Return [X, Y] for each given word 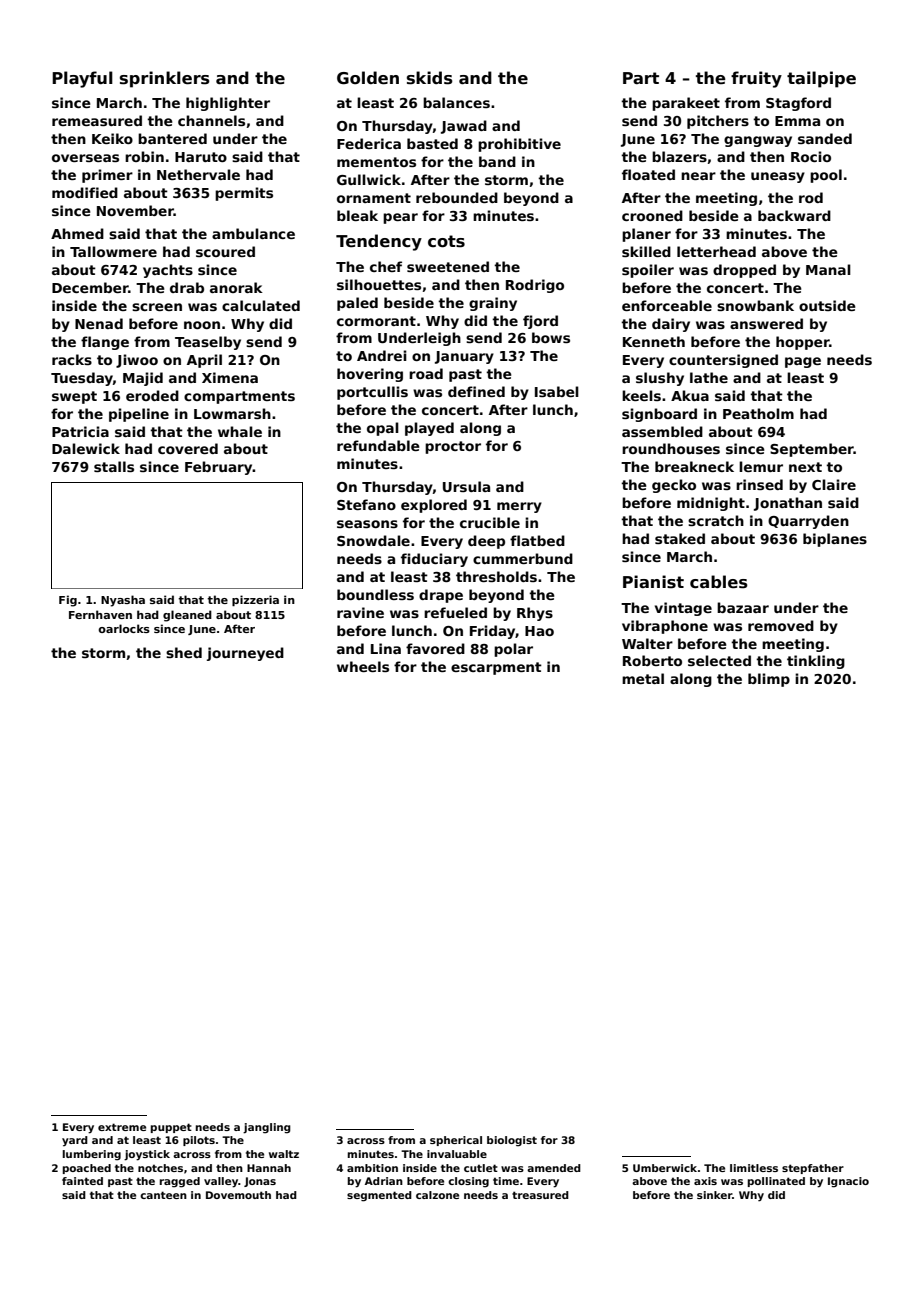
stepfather [813, 1169]
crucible [490, 522]
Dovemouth [238, 1195]
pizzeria [255, 600]
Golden [368, 78]
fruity [756, 79]
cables [719, 582]
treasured [540, 1195]
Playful [82, 79]
